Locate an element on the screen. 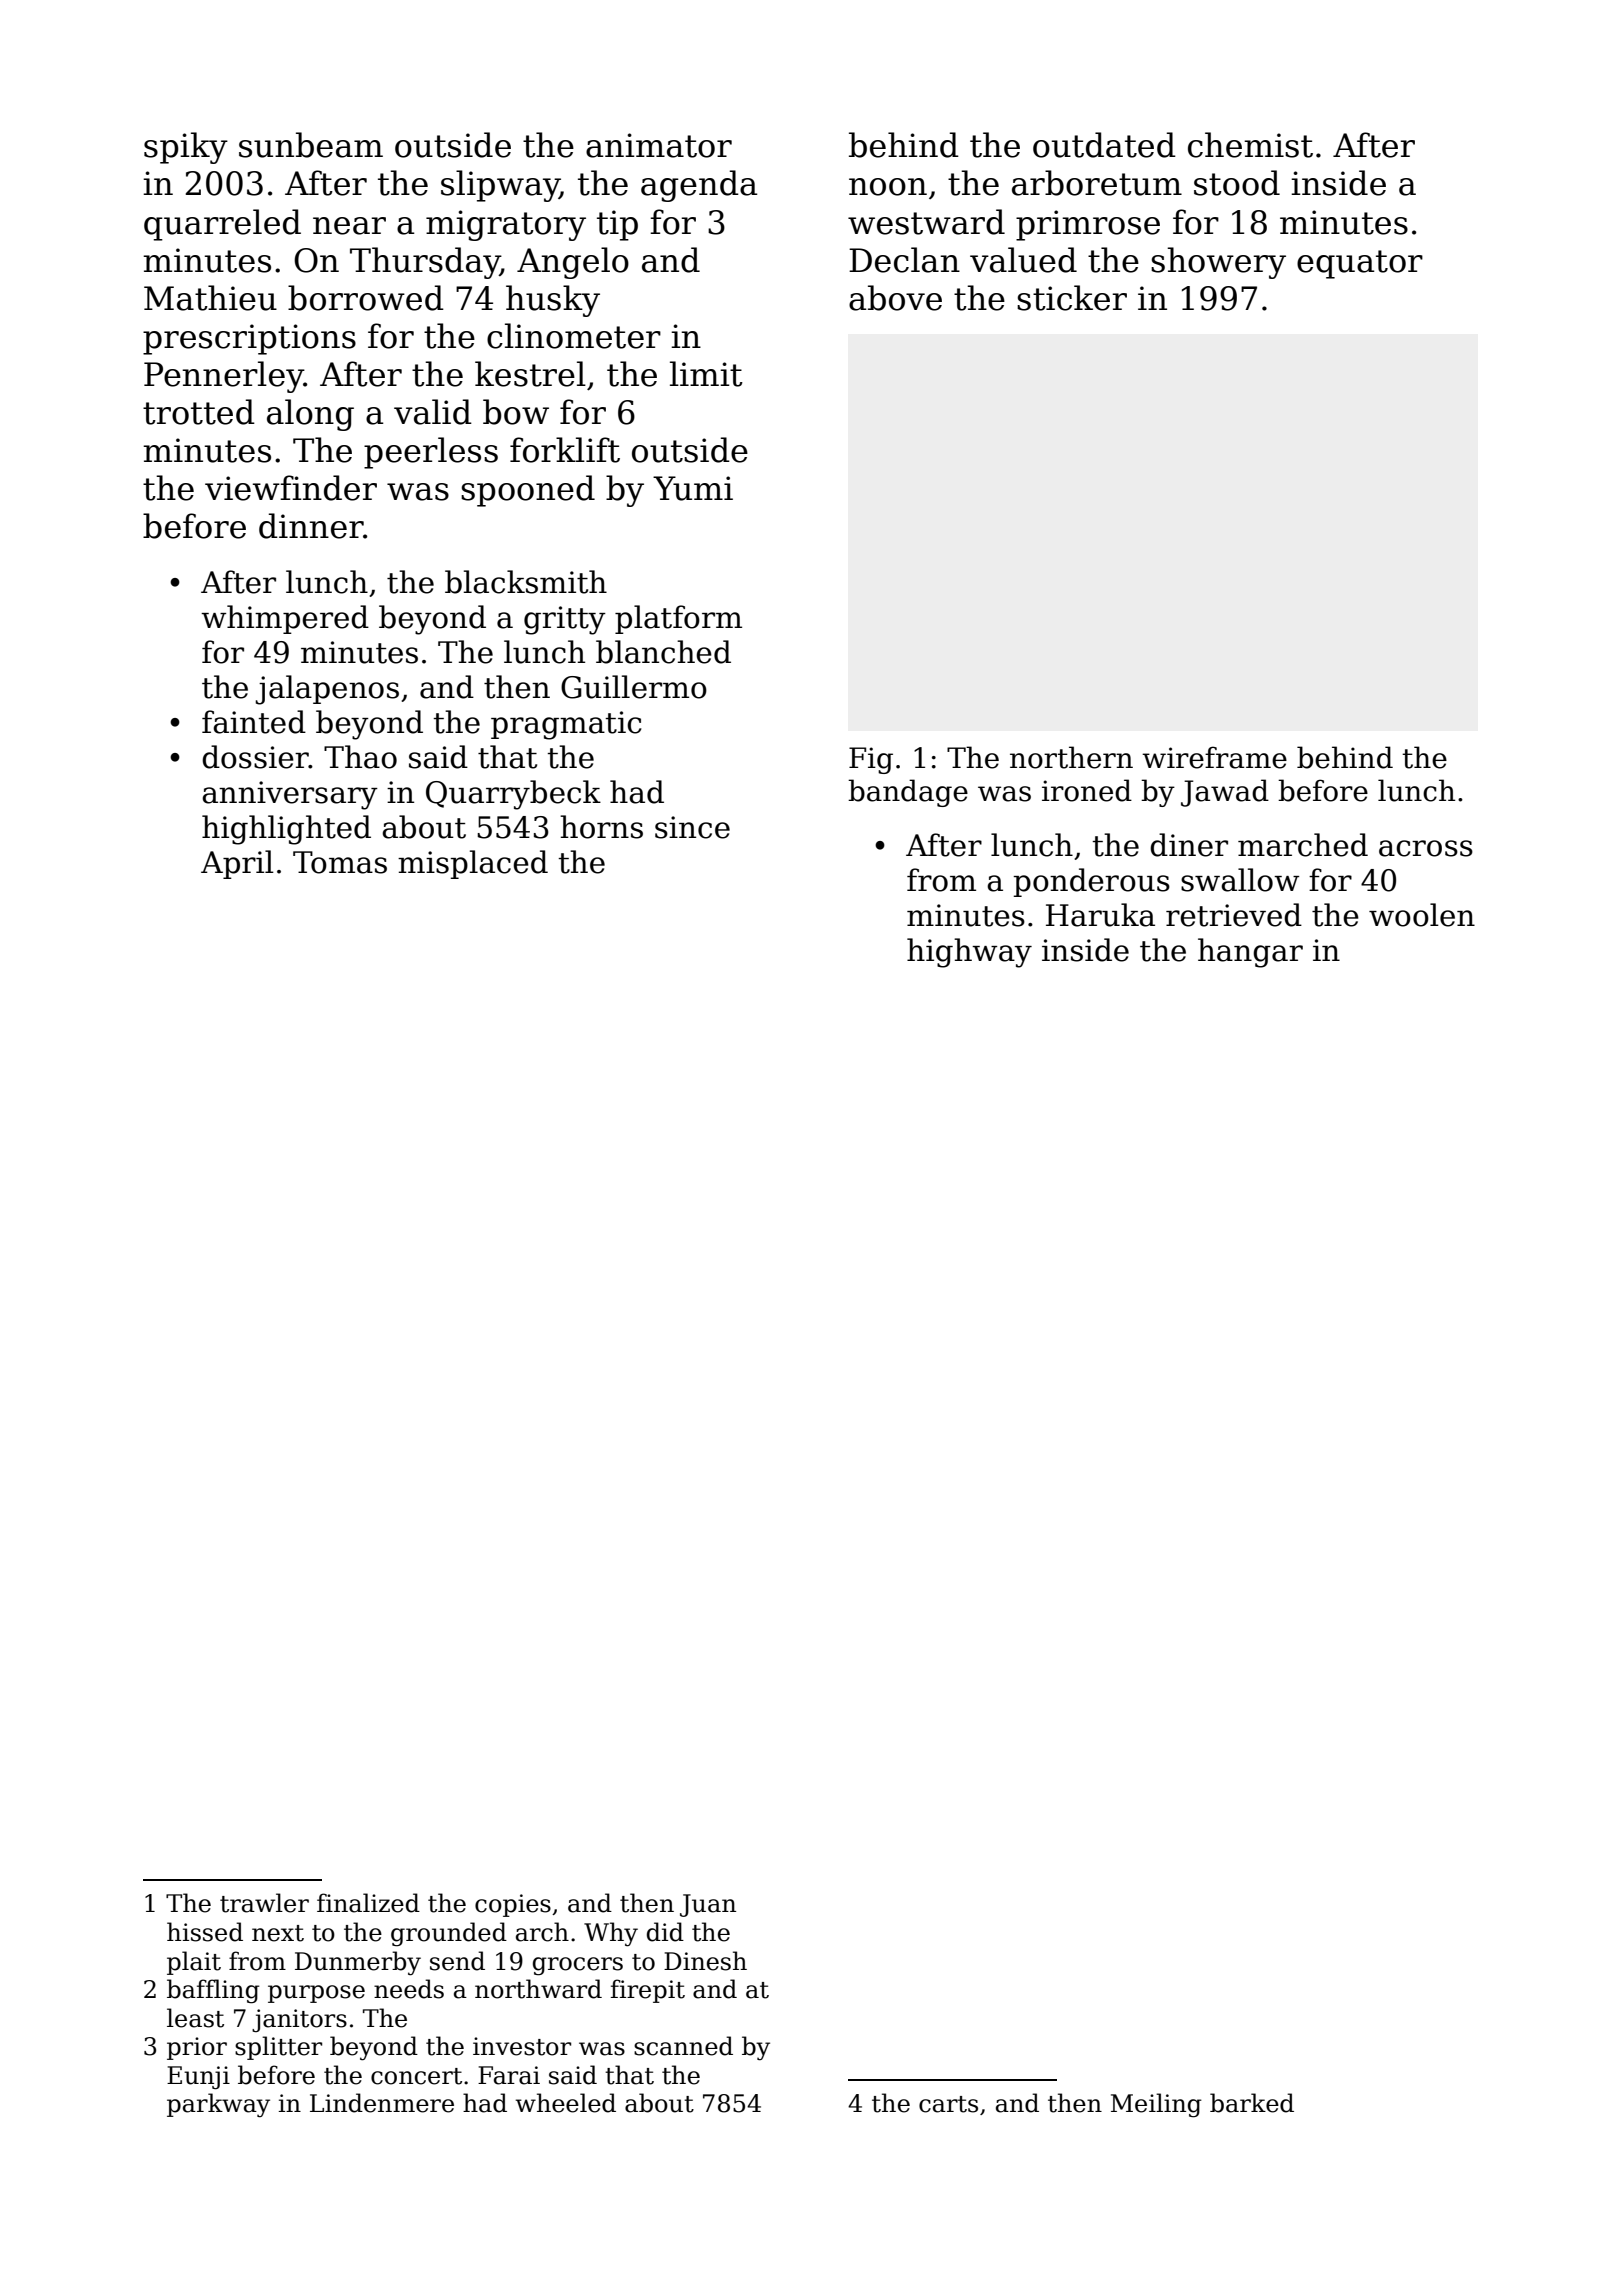 This screenshot has height=2292, width=1620. Tomas is located at coordinates (340, 862).
